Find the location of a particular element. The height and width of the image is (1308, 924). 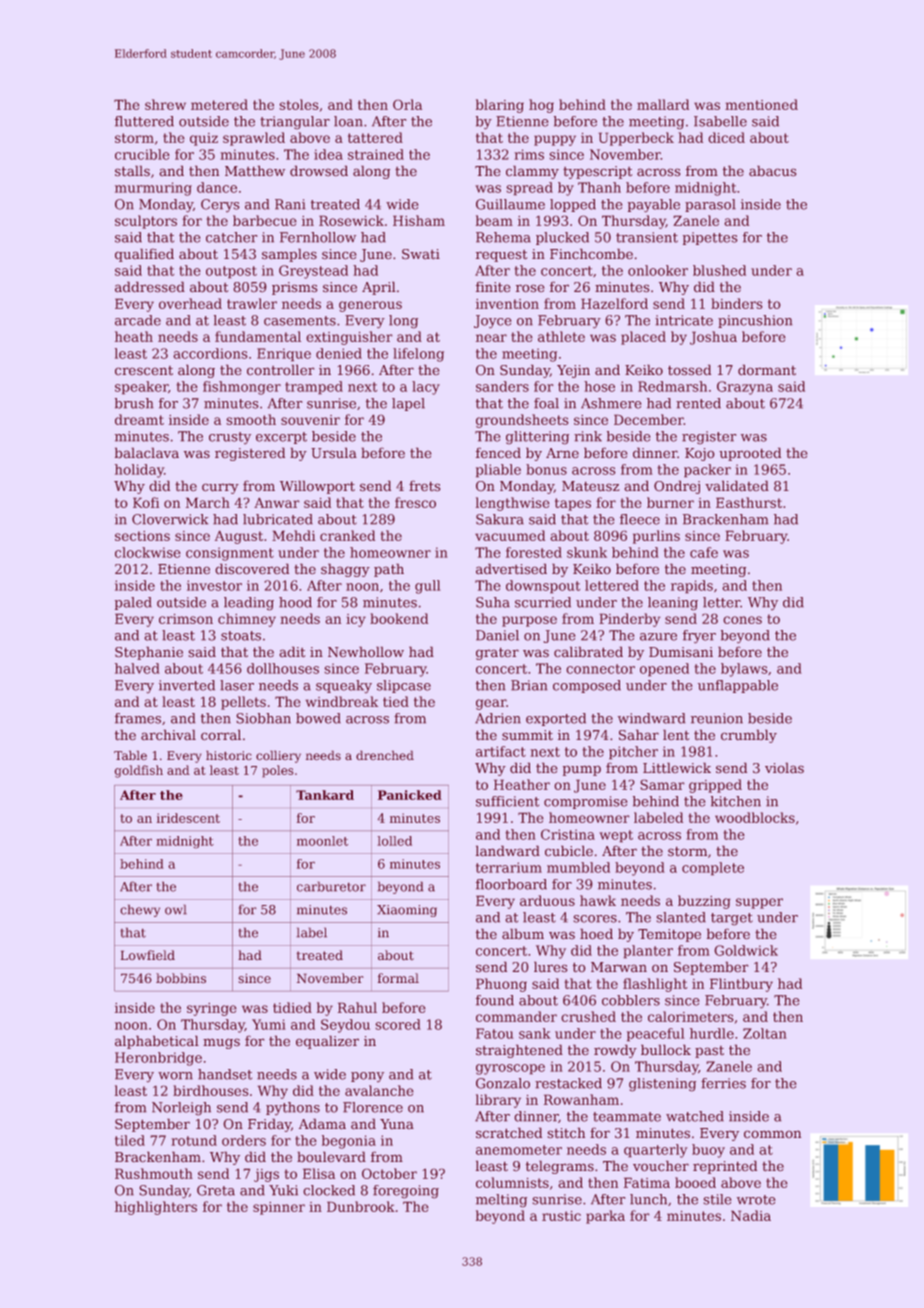

spinner is located at coordinates (279, 1208).
